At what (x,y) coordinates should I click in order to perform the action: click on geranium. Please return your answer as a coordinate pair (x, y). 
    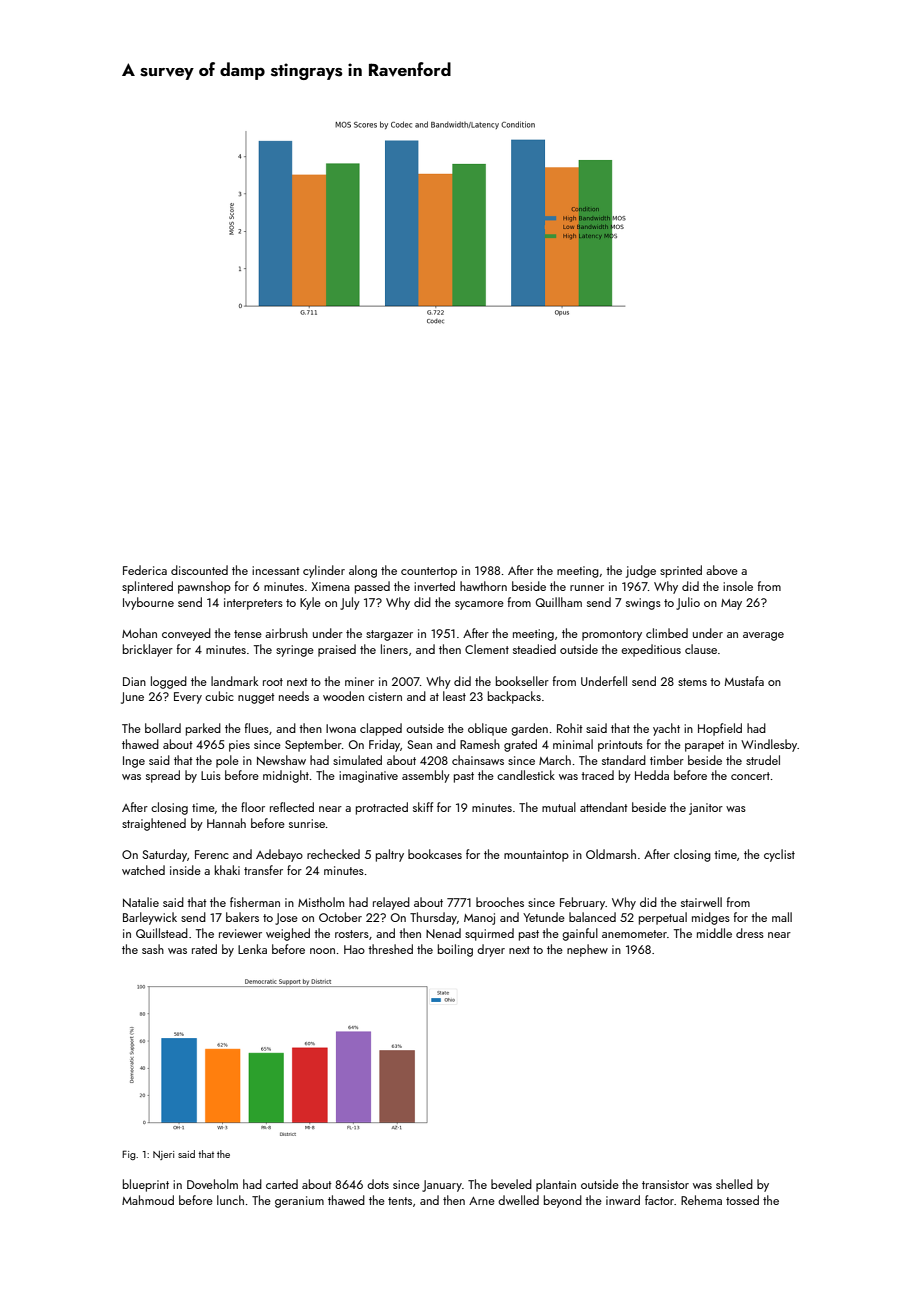
    Looking at the image, I should click on (299, 1202).
